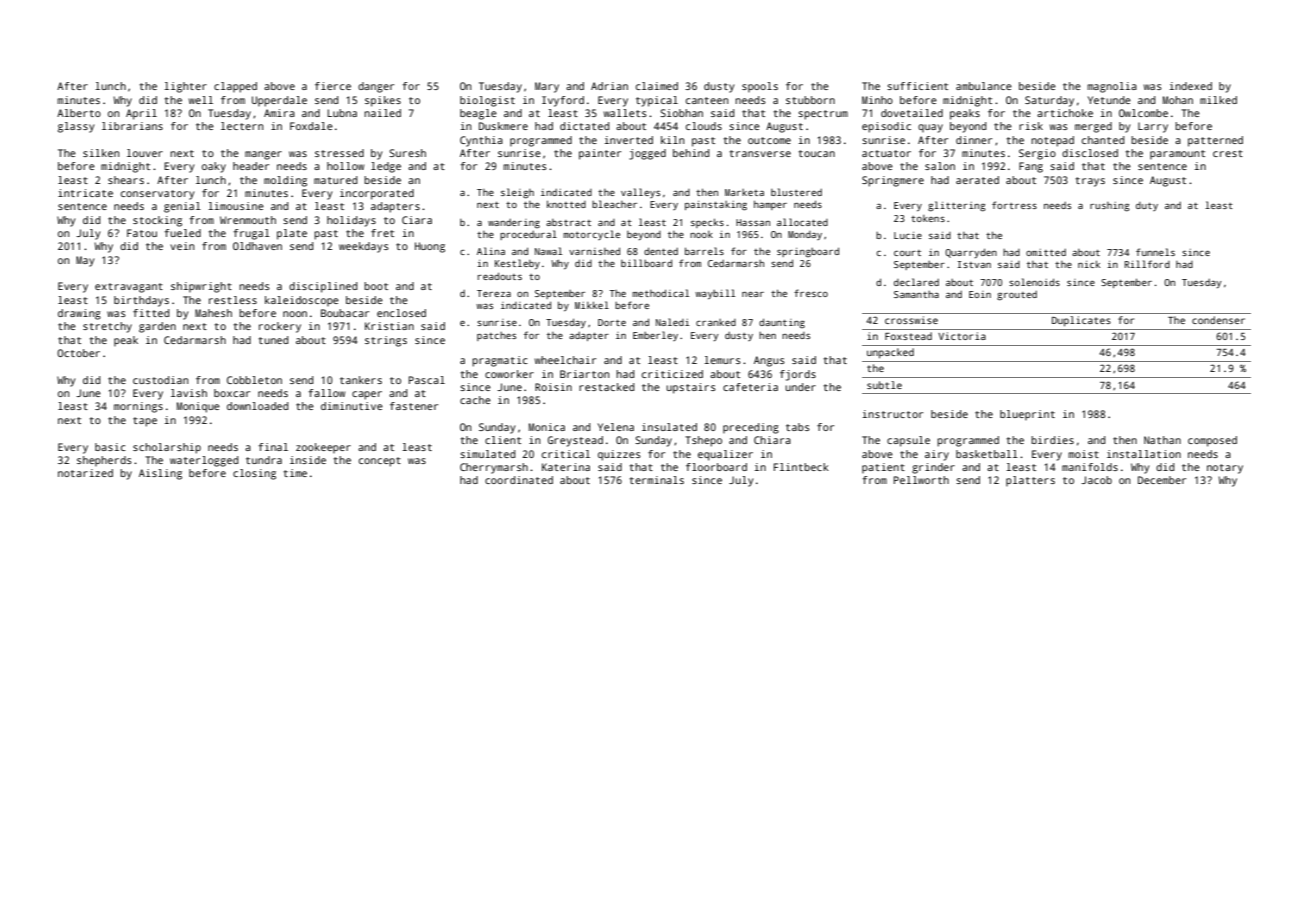 This page has height=924, width=1308. What do you see at coordinates (311, 126) in the page?
I see `Foxdale` at bounding box center [311, 126].
